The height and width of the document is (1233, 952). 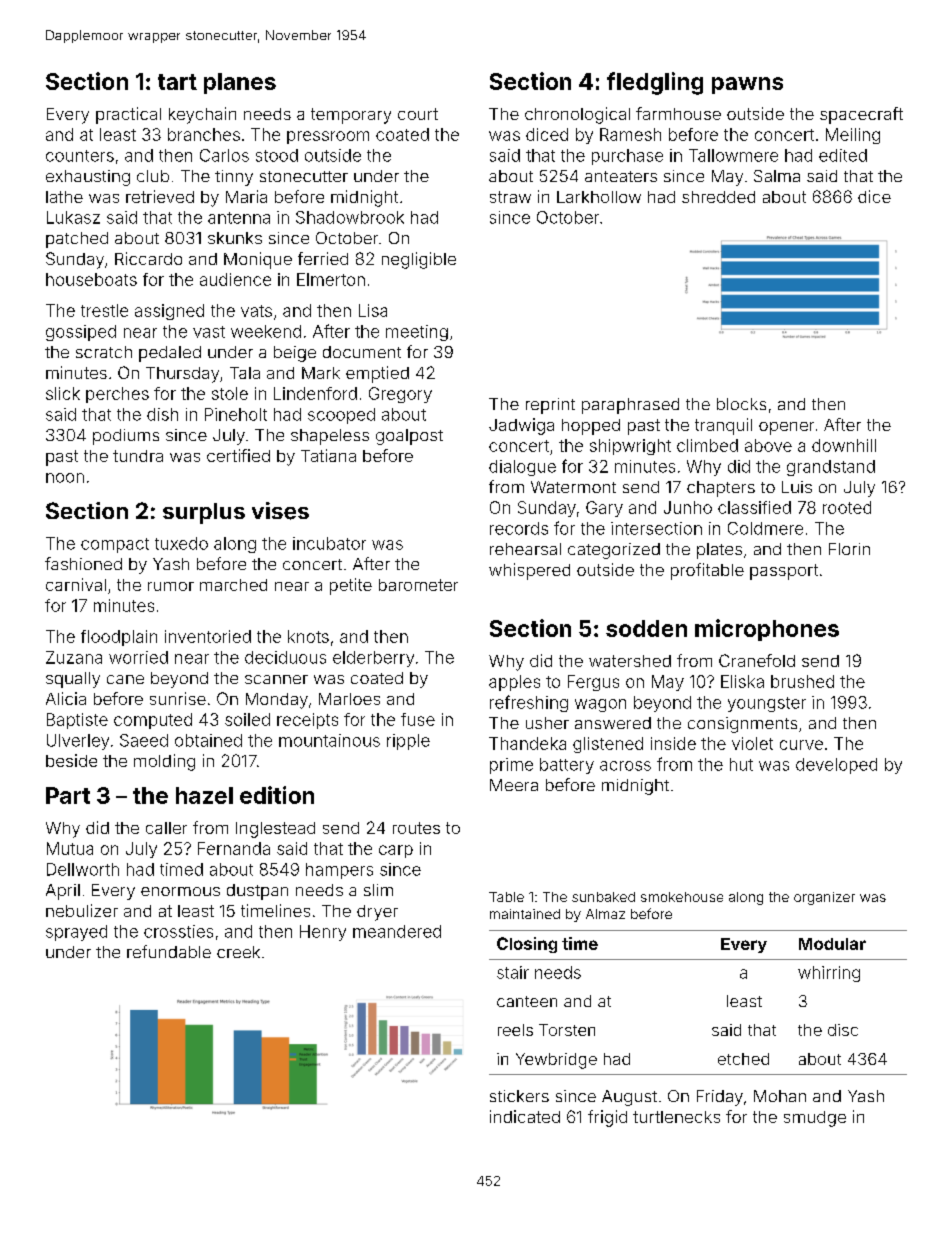 I want to click on fledgling, so click(x=655, y=83).
